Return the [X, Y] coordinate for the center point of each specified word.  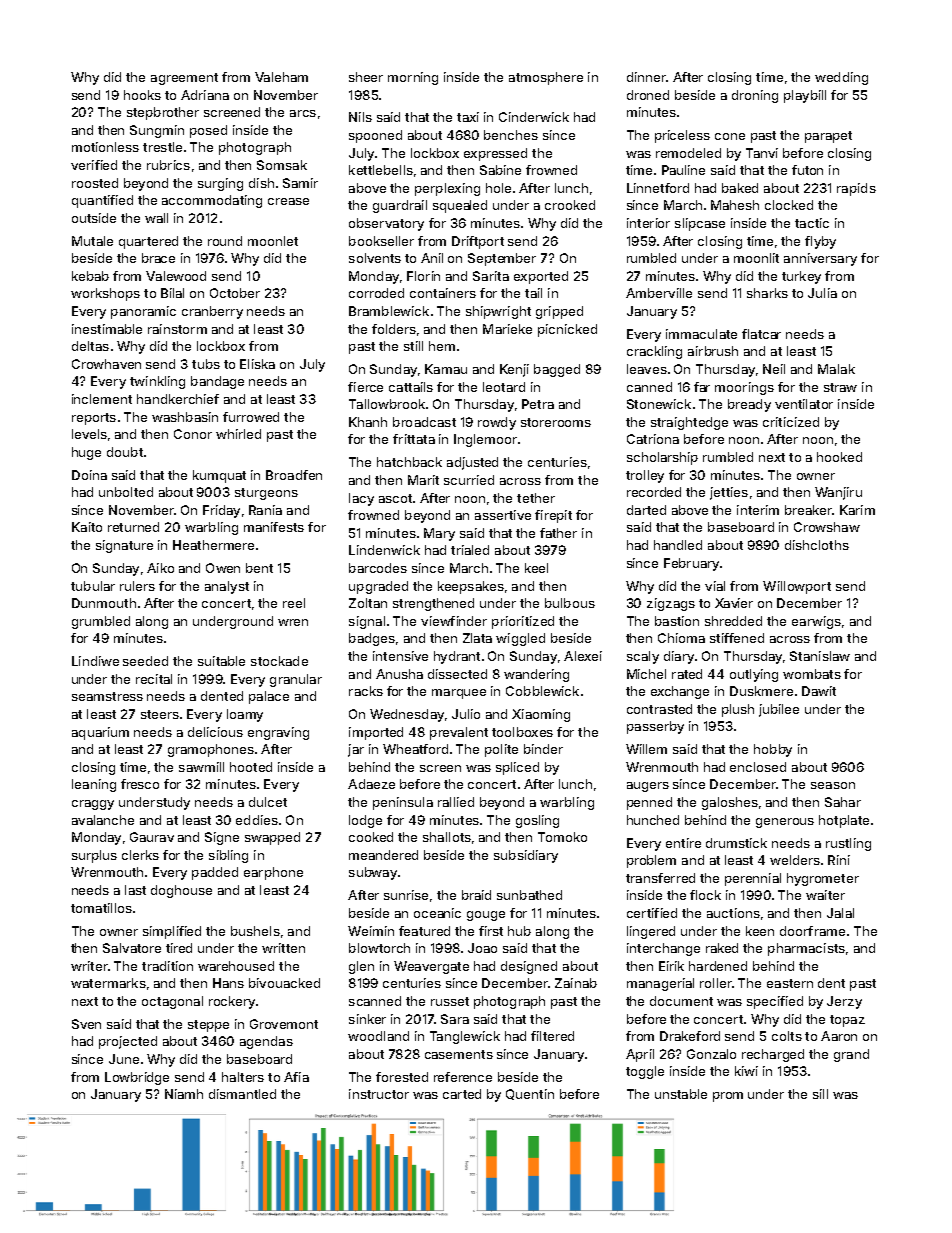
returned [133, 527]
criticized [791, 422]
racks [366, 691]
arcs [303, 113]
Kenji [514, 370]
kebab [90, 276]
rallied [456, 802]
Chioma [681, 638]
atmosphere [546, 78]
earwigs [816, 622]
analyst [227, 587]
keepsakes [471, 587]
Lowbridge [137, 1078]
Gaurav [152, 837]
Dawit [819, 691]
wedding [841, 78]
